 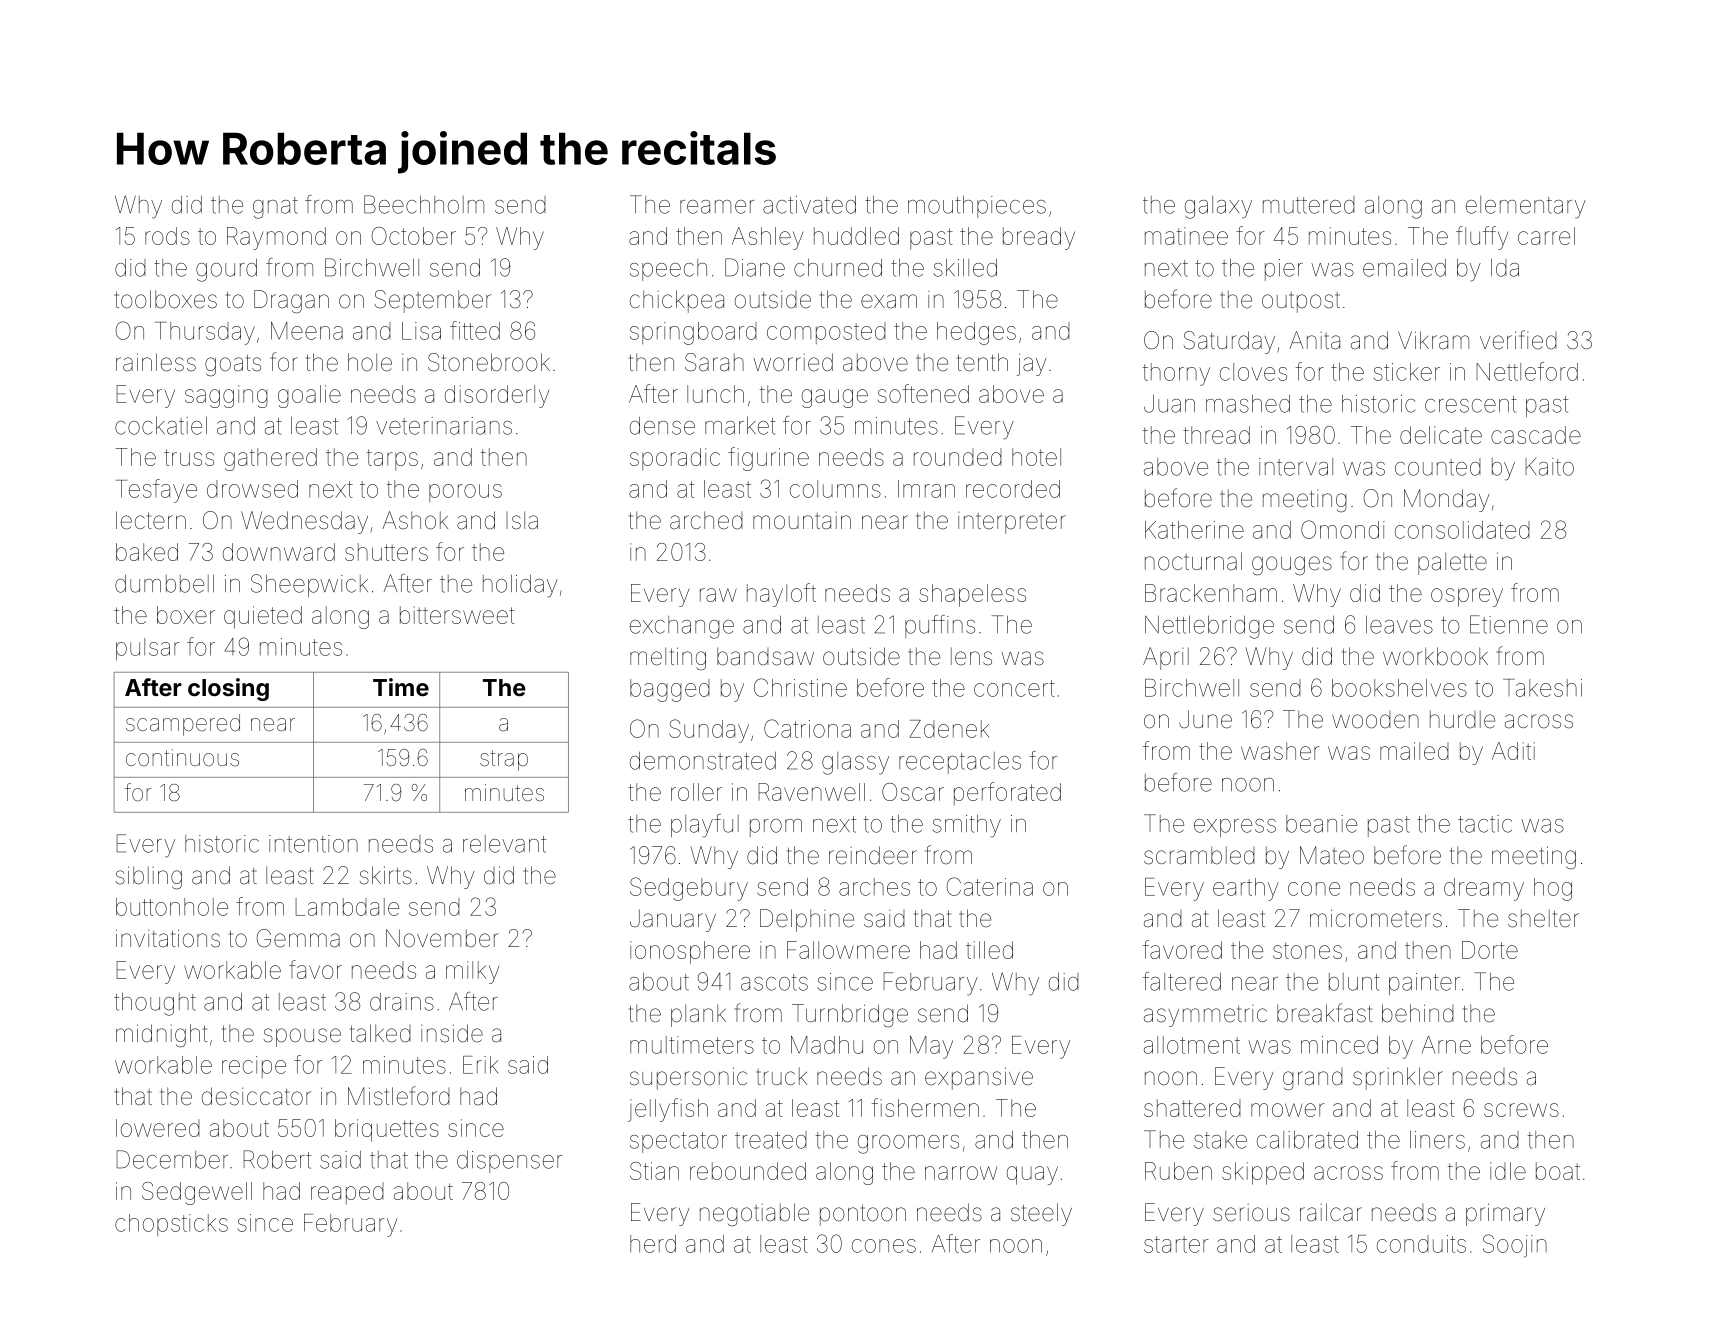 What do you see at coordinates (309, 396) in the image?
I see `goalie` at bounding box center [309, 396].
